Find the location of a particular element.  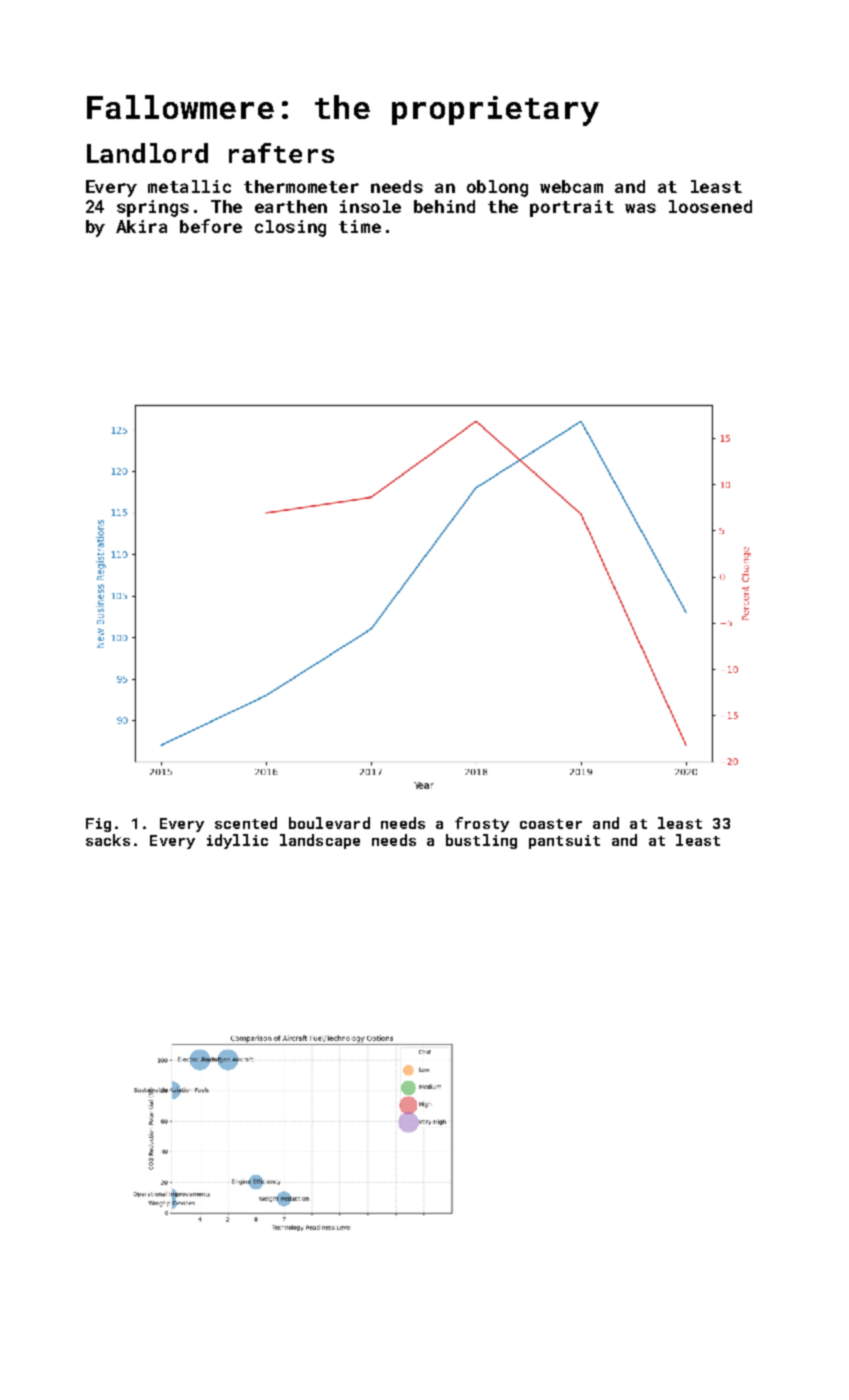

rafters is located at coordinates (281, 153).
